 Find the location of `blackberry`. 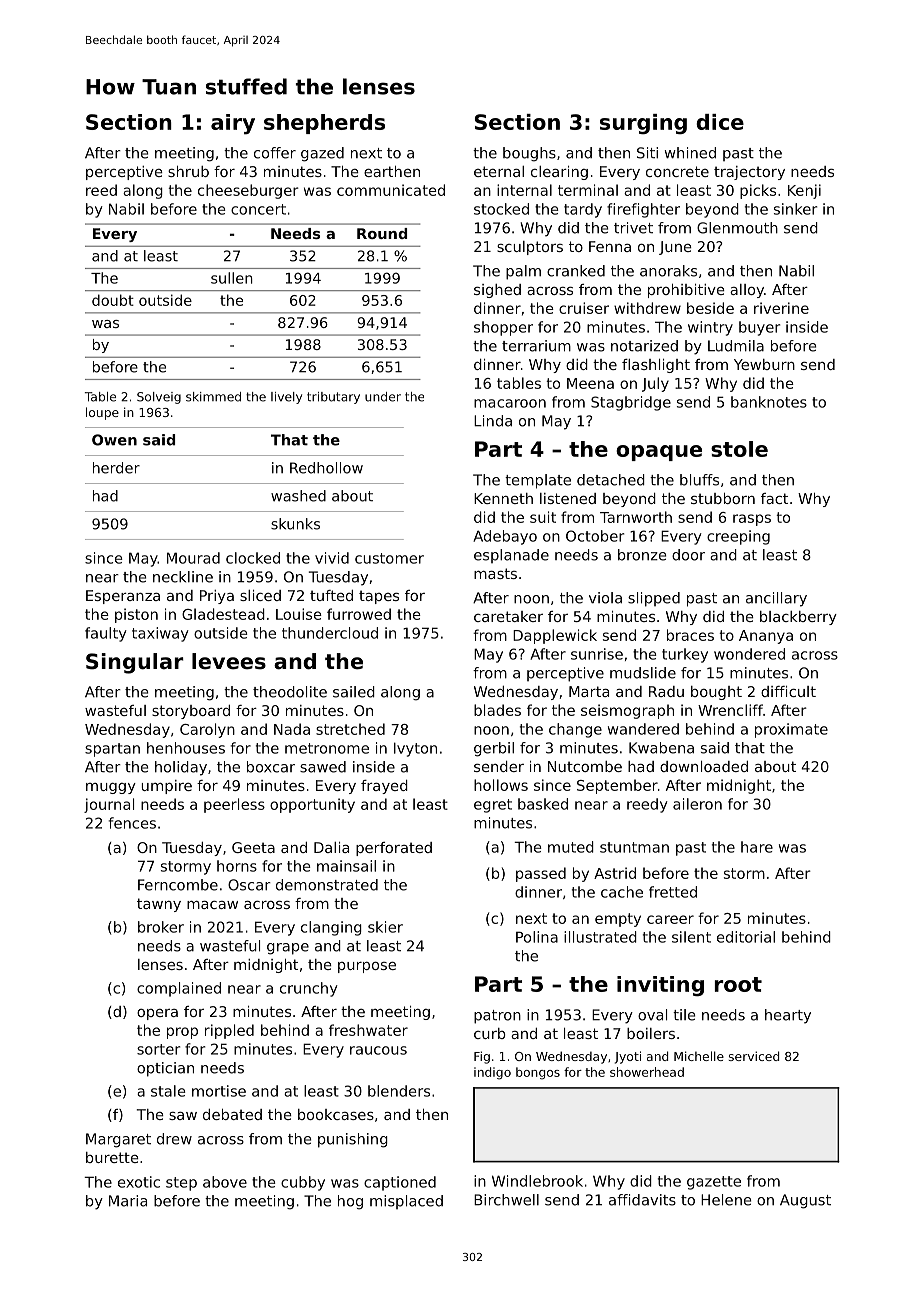

blackberry is located at coordinates (798, 618).
